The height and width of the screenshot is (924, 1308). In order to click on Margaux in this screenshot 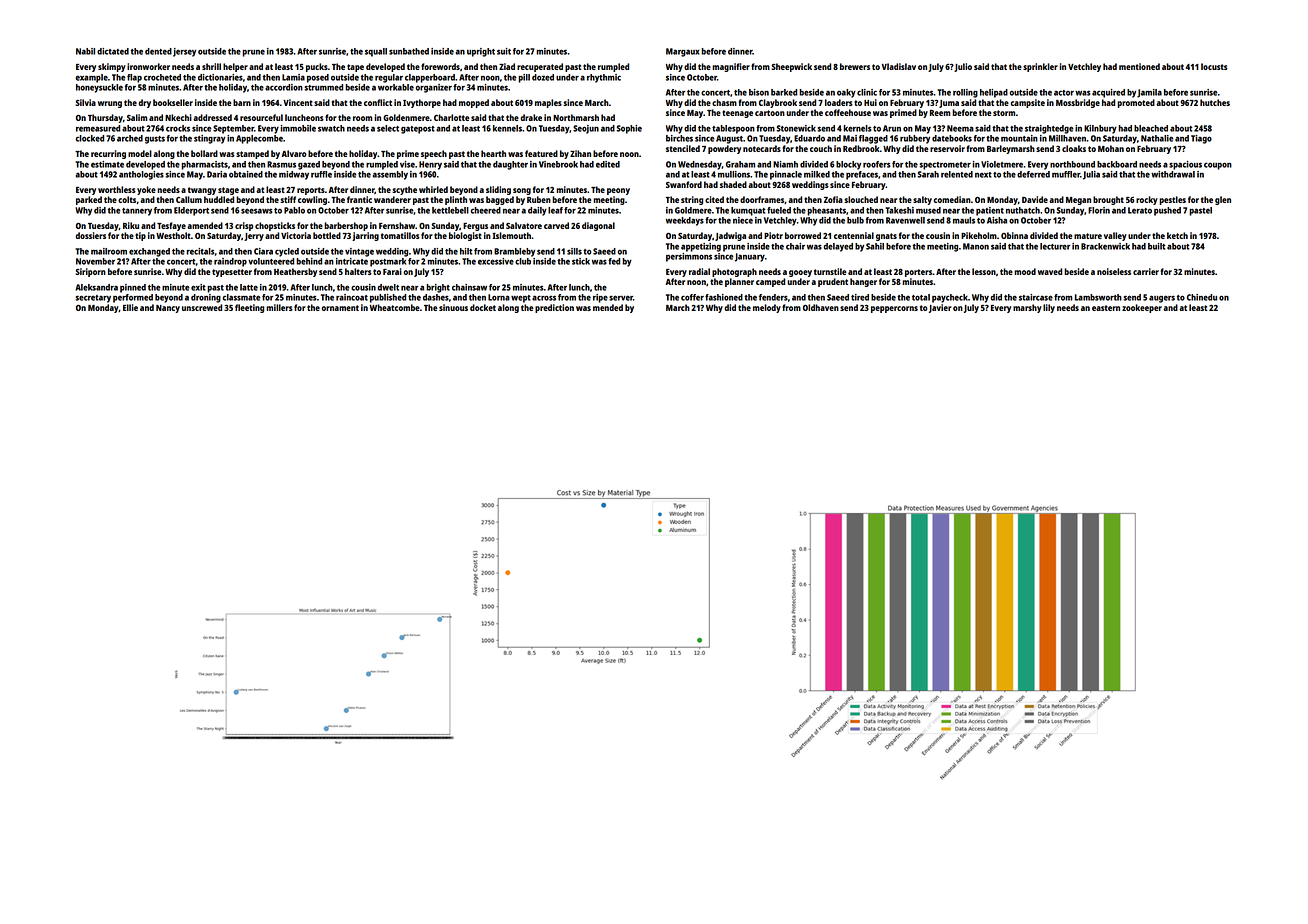, I will do `click(683, 52)`.
